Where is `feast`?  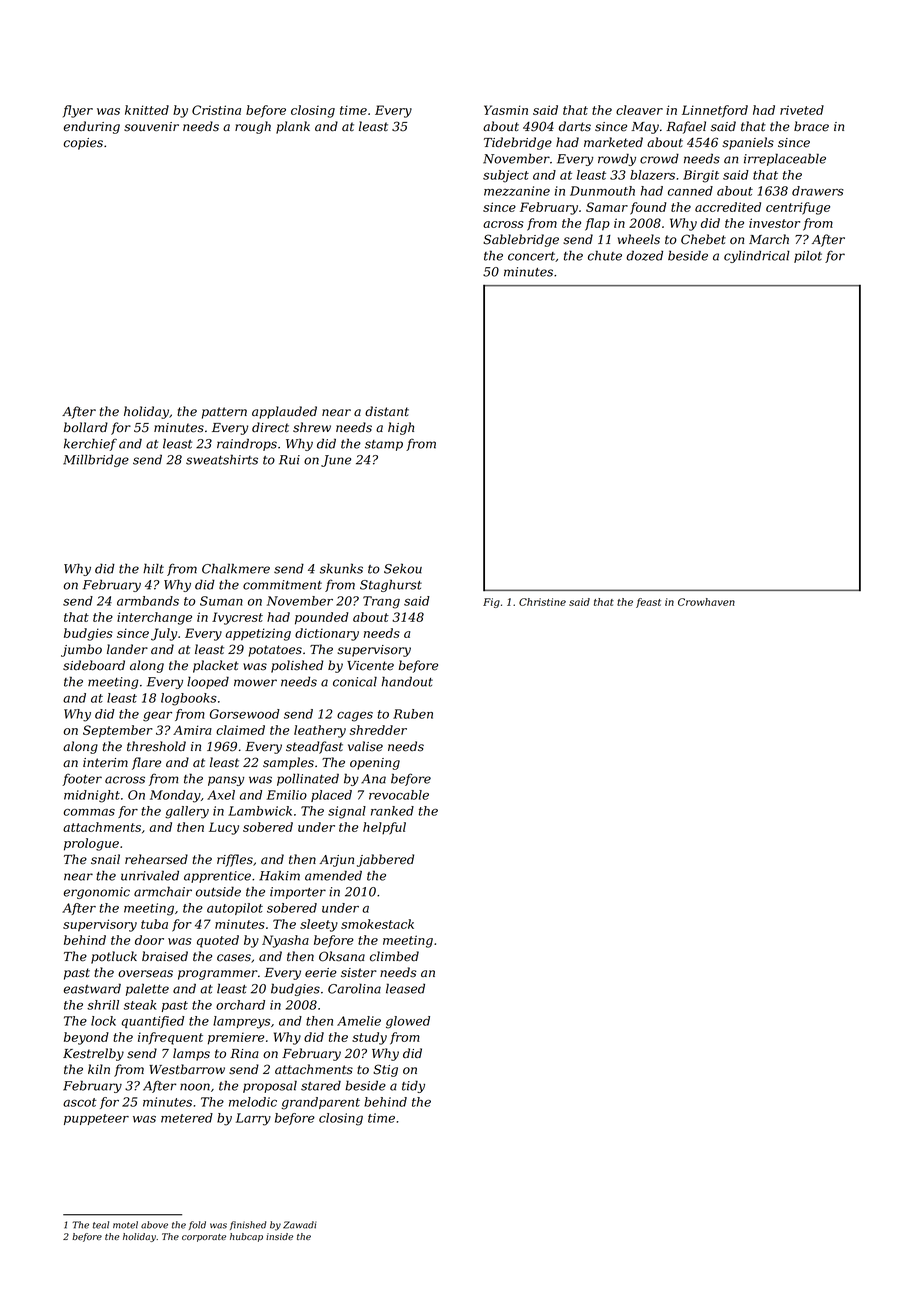 feast is located at coordinates (648, 603).
